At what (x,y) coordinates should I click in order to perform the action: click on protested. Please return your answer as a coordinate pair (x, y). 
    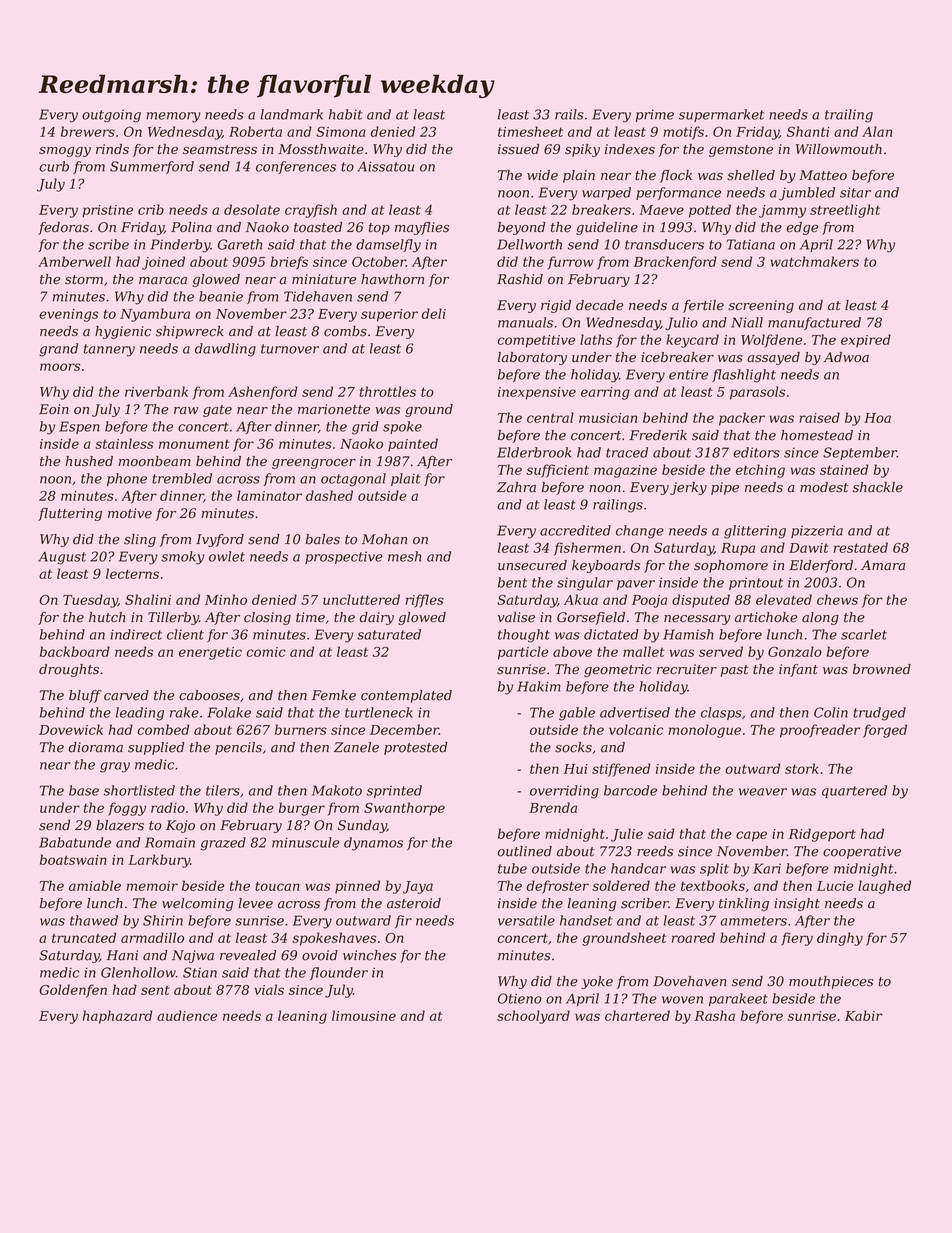
    Looking at the image, I should click on (416, 748).
